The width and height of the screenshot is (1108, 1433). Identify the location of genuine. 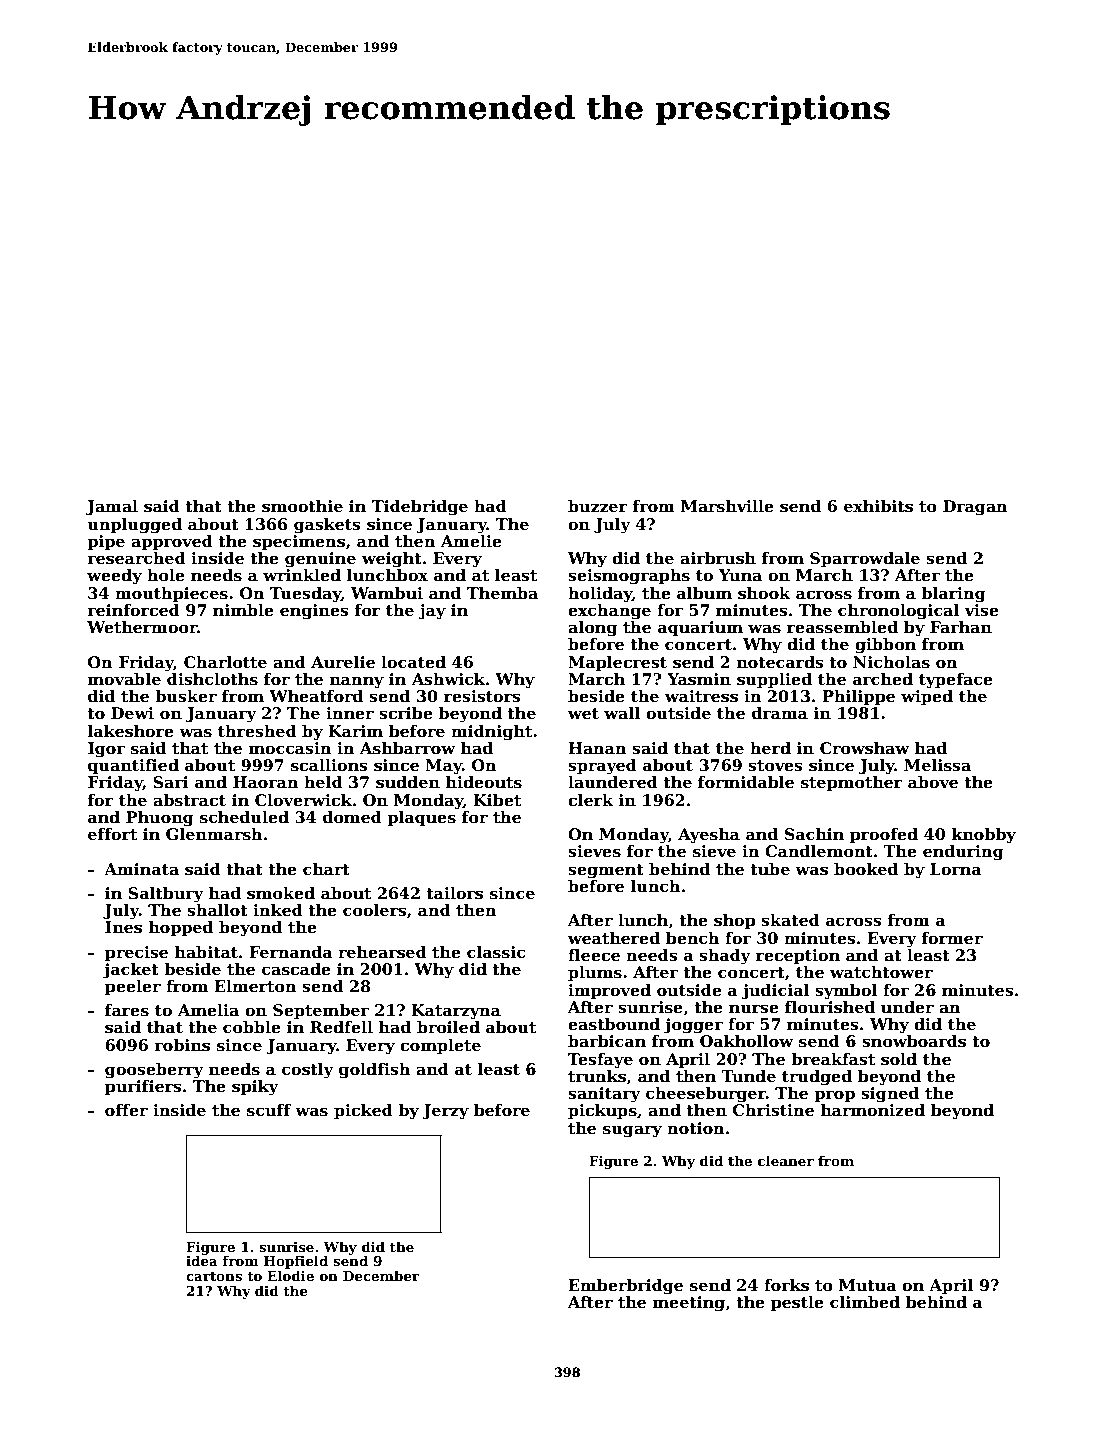
(320, 560).
